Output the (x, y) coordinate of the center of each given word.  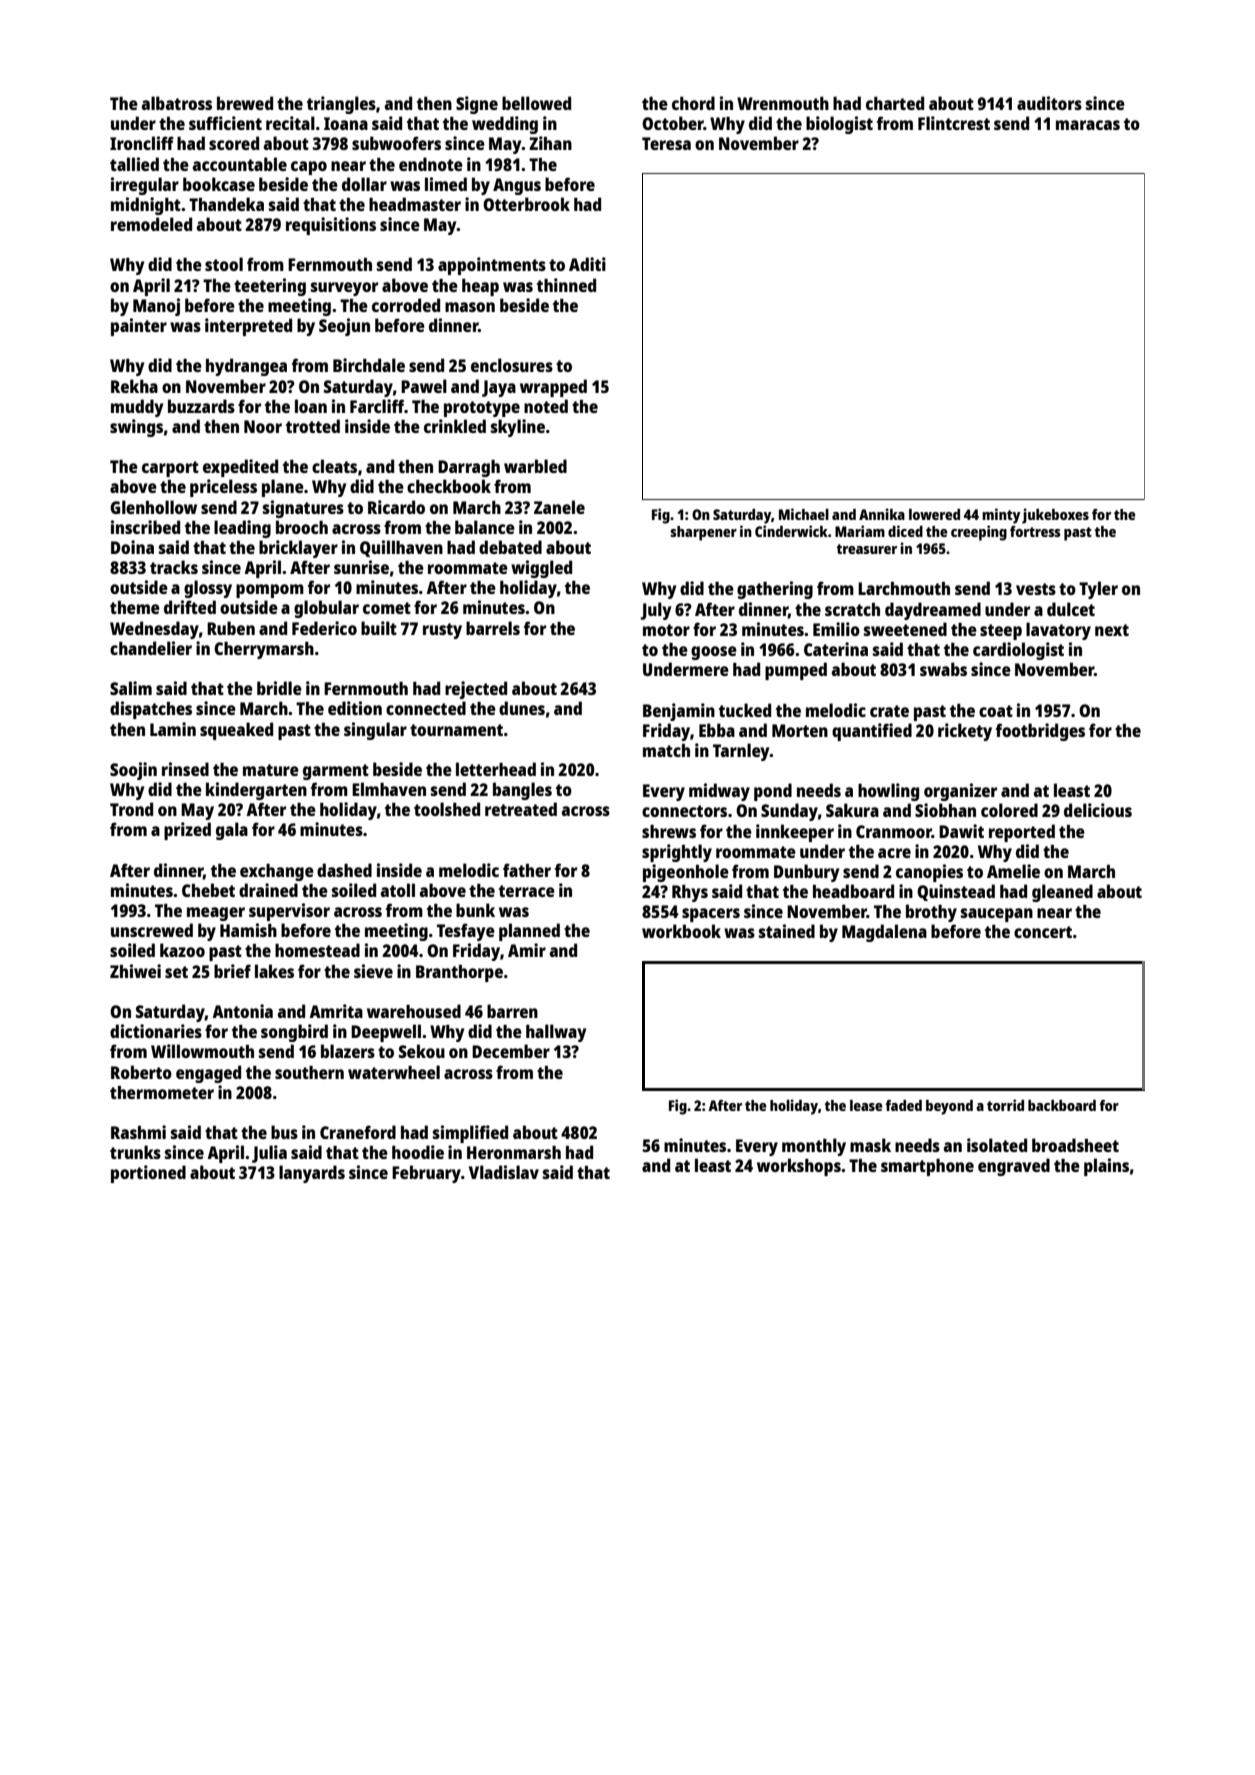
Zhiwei (135, 971)
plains (1106, 1167)
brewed (245, 103)
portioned (148, 1174)
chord (693, 103)
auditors (1049, 103)
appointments (492, 266)
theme (135, 607)
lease (866, 1105)
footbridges (1040, 732)
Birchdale (369, 365)
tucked (745, 710)
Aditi (587, 264)
